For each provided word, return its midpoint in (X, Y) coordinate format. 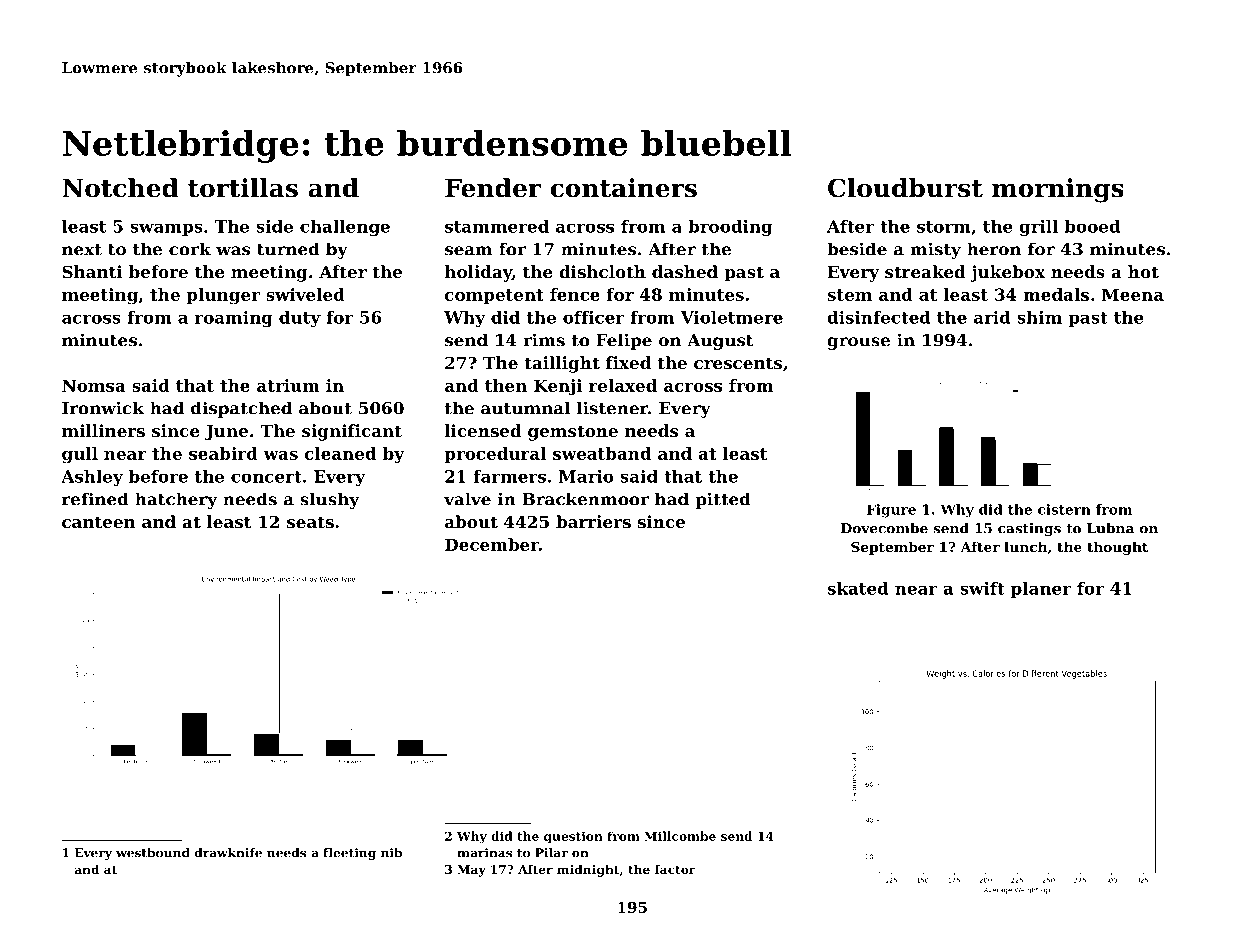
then (506, 385)
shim (1039, 317)
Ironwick (103, 408)
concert (266, 477)
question (573, 837)
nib (391, 853)
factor (675, 869)
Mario (586, 476)
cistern (1064, 509)
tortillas (243, 188)
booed (1092, 226)
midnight (588, 870)
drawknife (228, 853)
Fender (493, 188)
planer (1041, 590)
